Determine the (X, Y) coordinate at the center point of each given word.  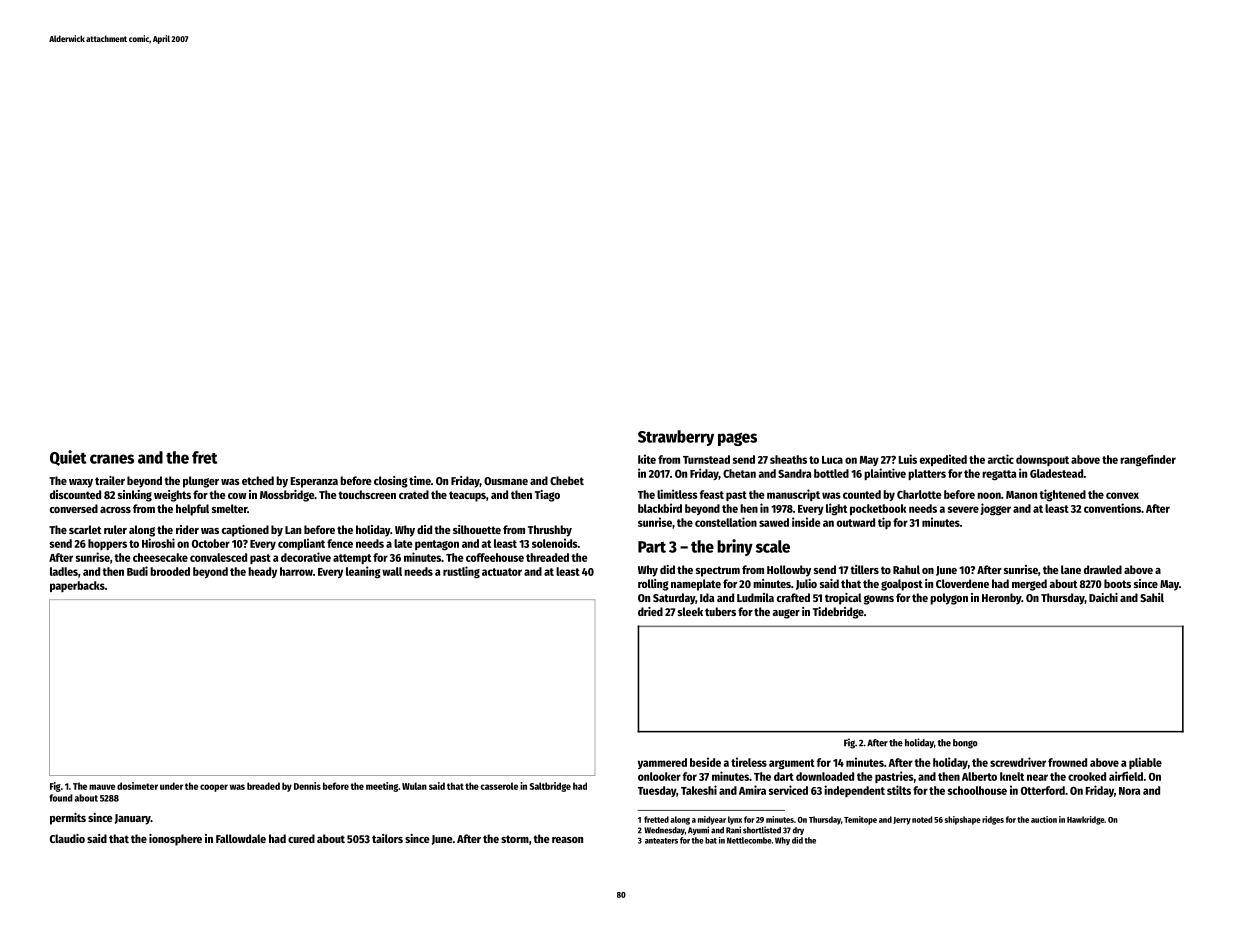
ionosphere (175, 840)
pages (737, 439)
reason (567, 840)
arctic (1001, 459)
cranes (112, 459)
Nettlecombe (749, 840)
